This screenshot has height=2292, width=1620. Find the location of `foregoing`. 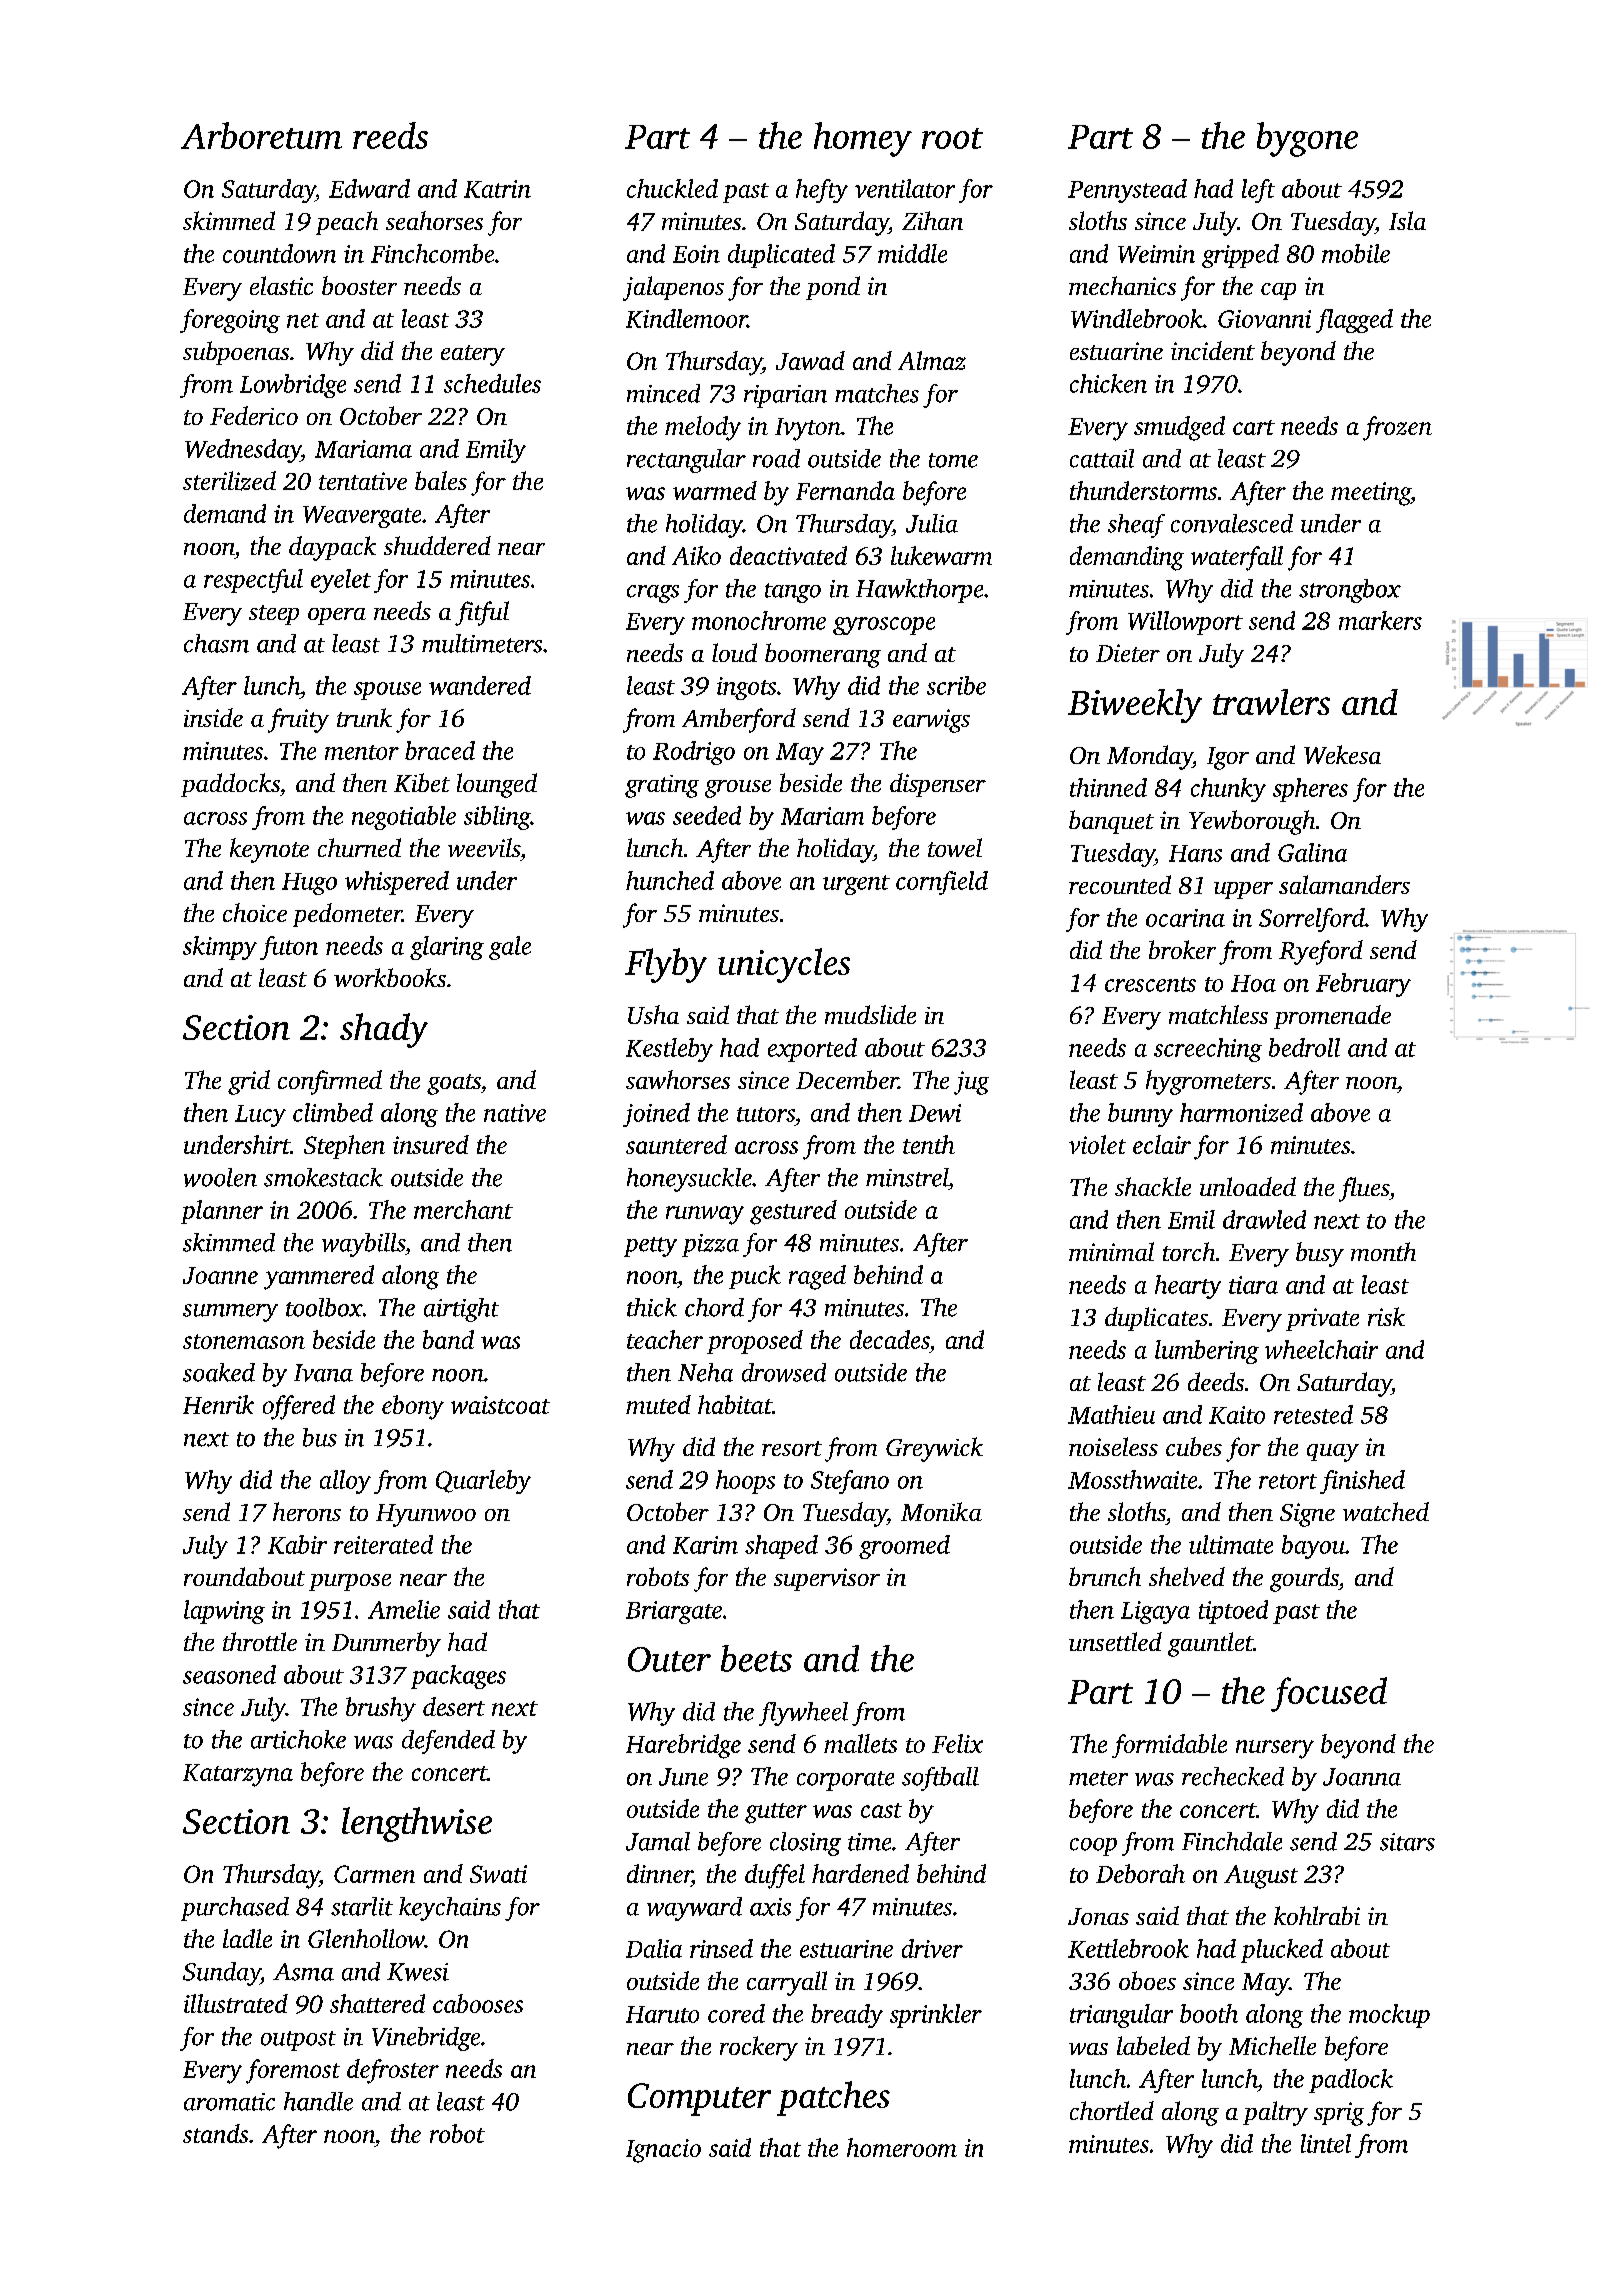

foregoing is located at coordinates (230, 321).
